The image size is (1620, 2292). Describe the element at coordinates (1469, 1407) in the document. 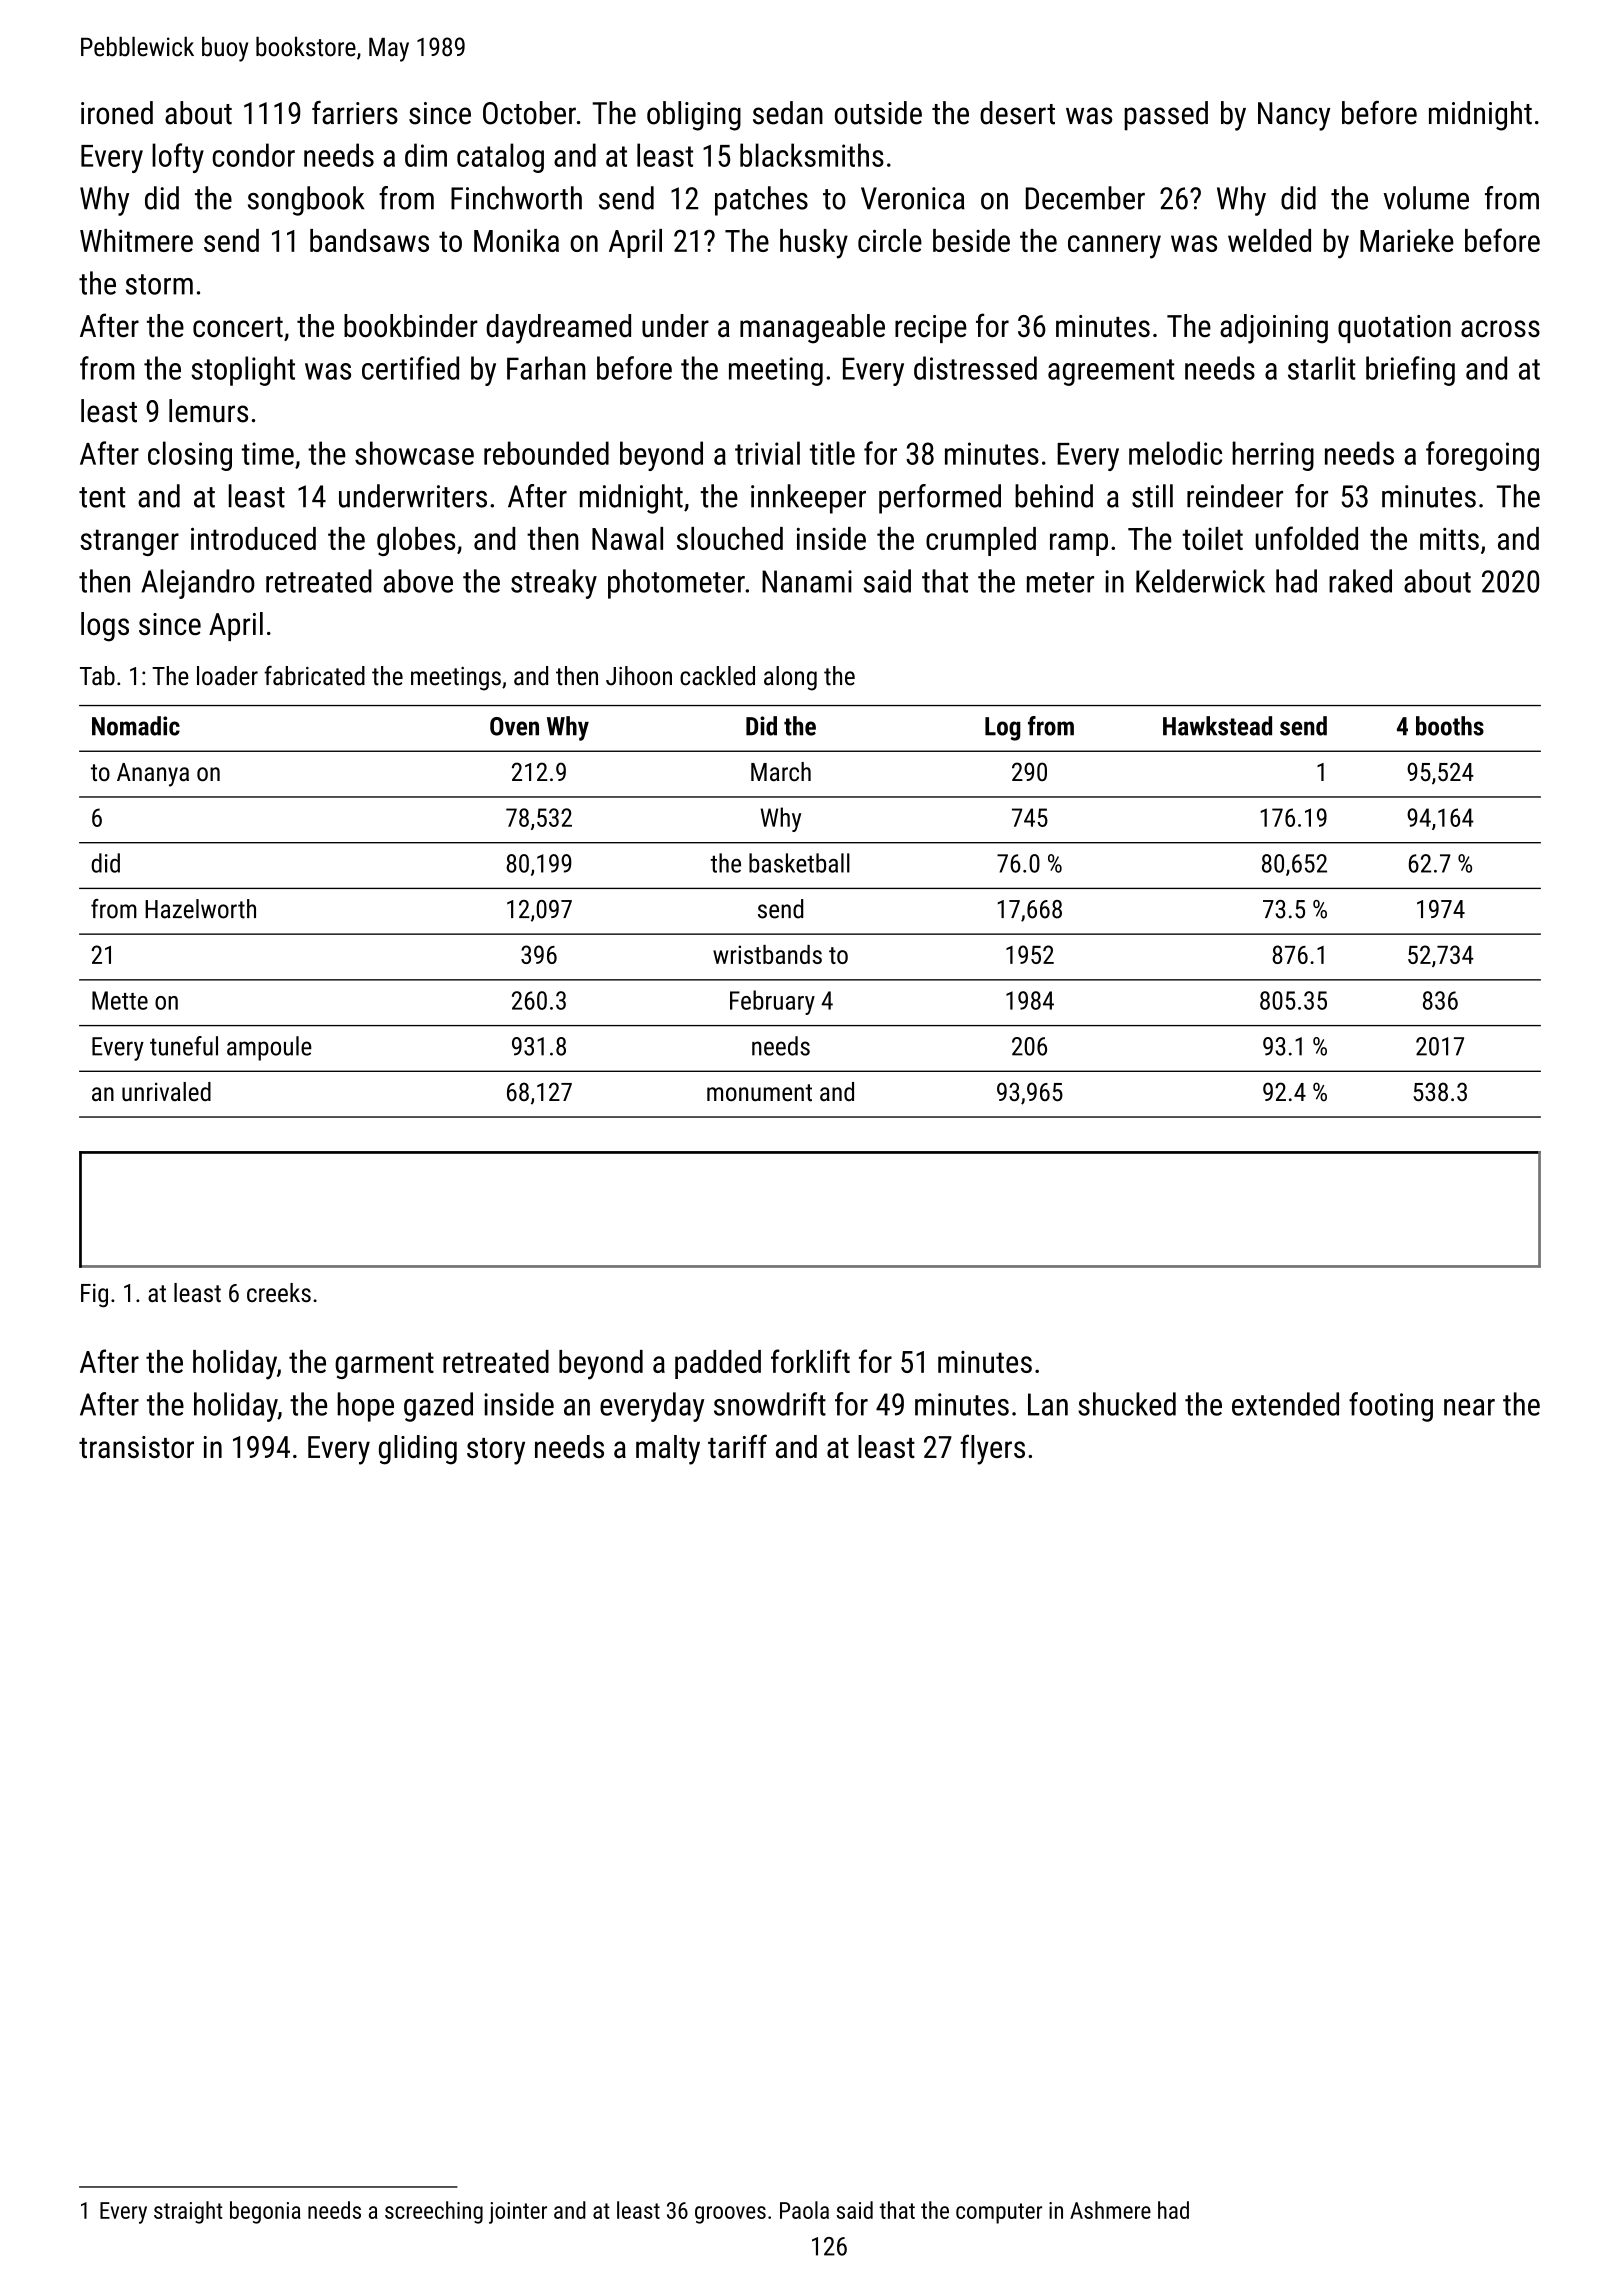

I see `near` at that location.
